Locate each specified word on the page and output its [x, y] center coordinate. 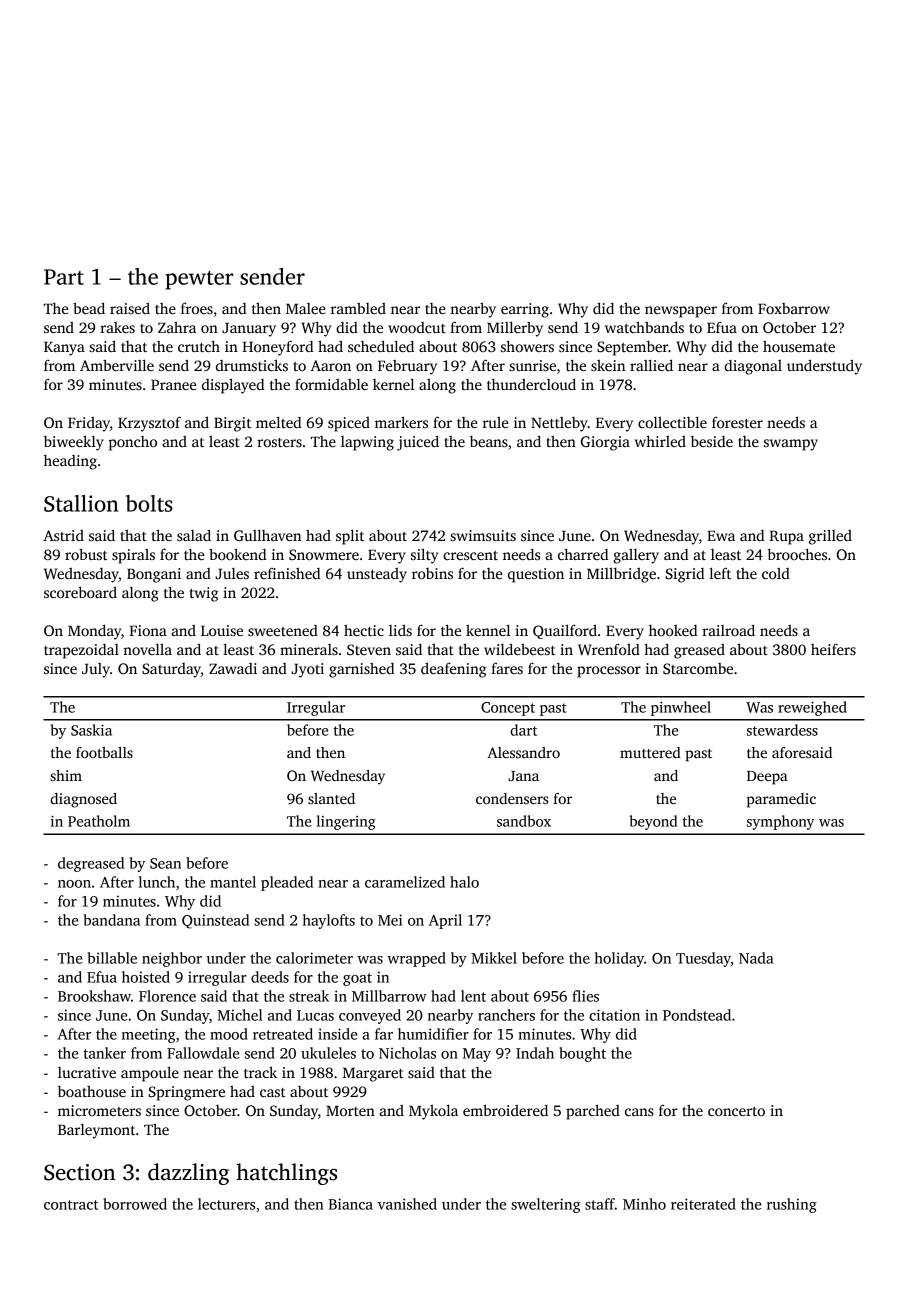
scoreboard [80, 592]
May [477, 1055]
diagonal [753, 367]
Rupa [787, 537]
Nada [756, 958]
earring [525, 310]
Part [64, 277]
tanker [104, 1053]
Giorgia [605, 443]
